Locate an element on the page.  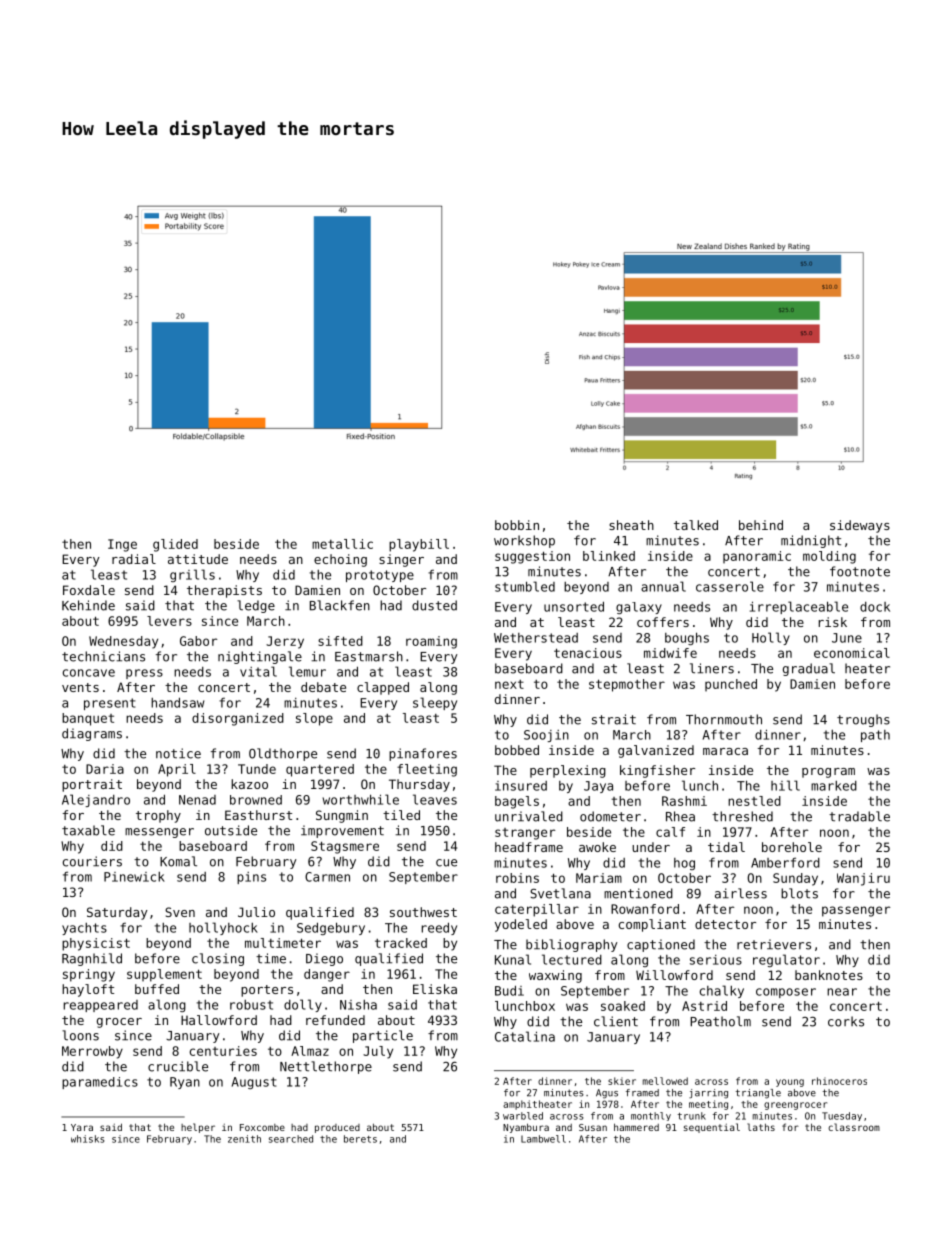
glided is located at coordinates (175, 545).
